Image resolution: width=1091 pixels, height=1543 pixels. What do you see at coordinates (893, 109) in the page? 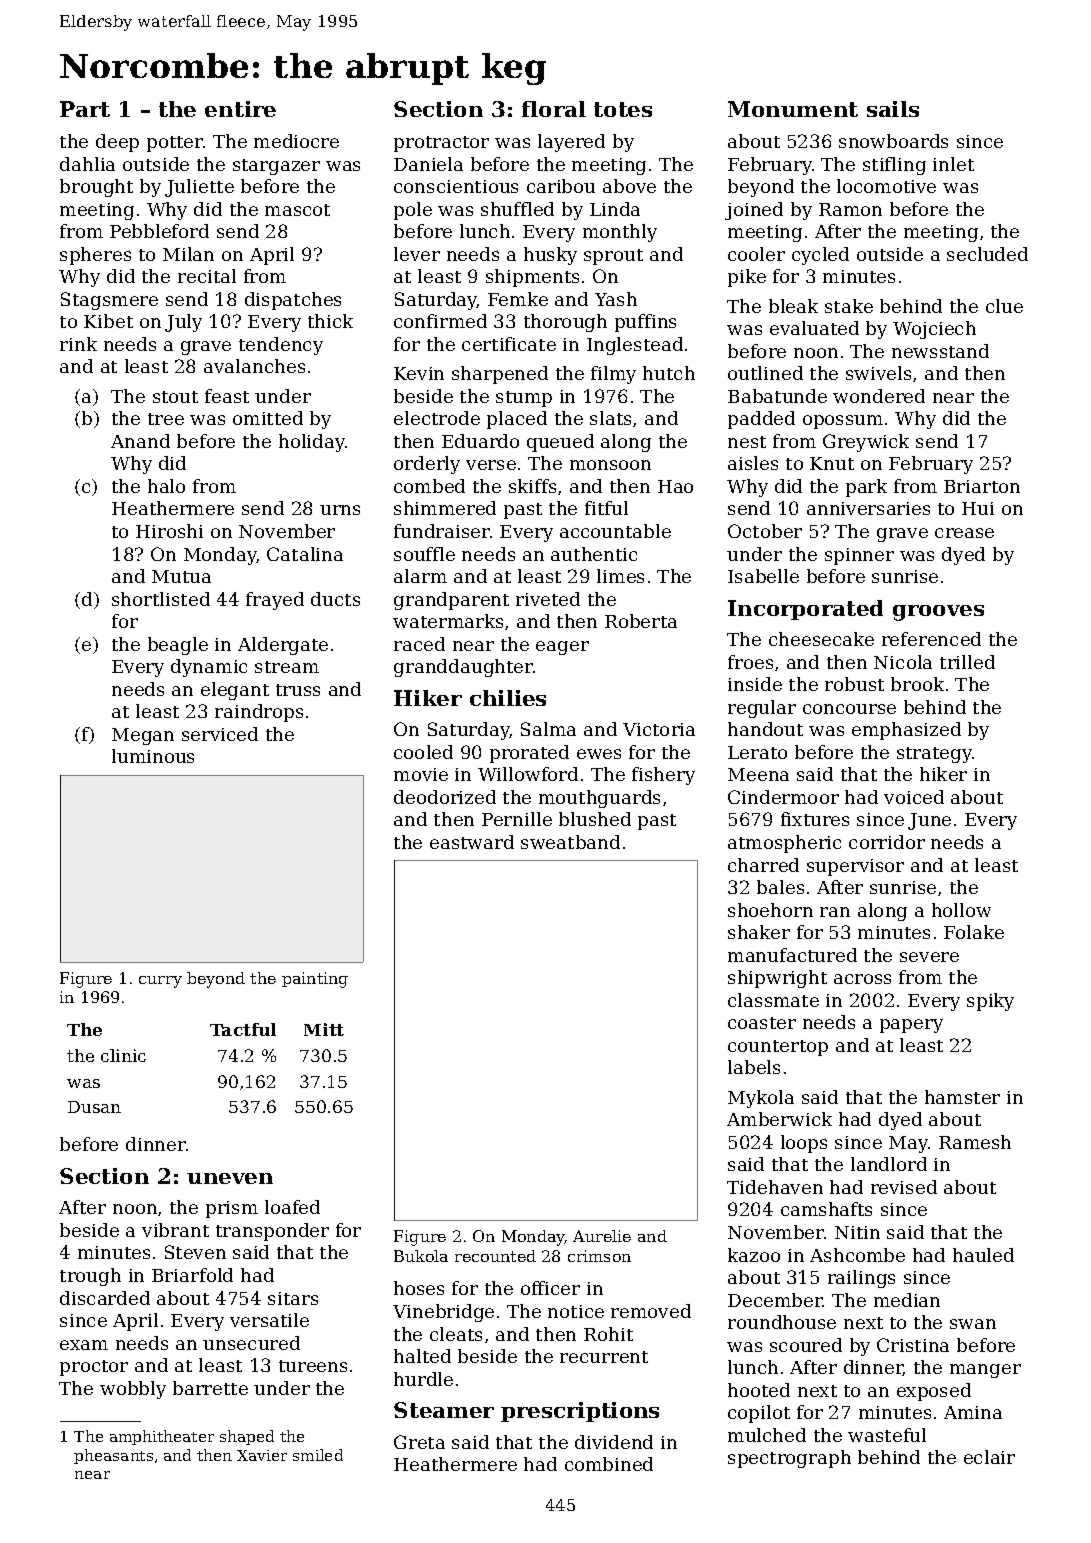
I see `sails` at bounding box center [893, 109].
